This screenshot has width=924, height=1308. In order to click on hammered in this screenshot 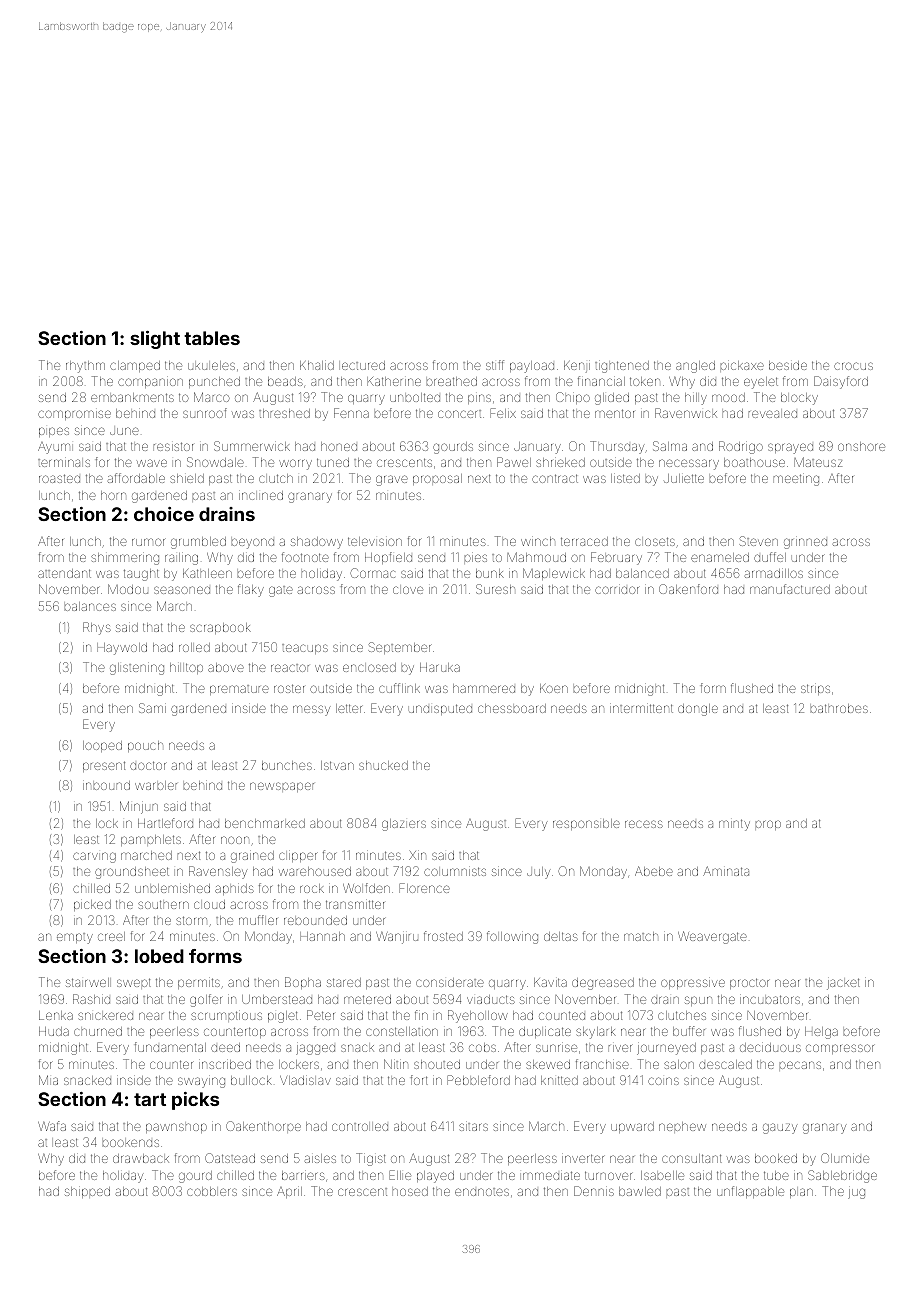, I will do `click(484, 688)`.
